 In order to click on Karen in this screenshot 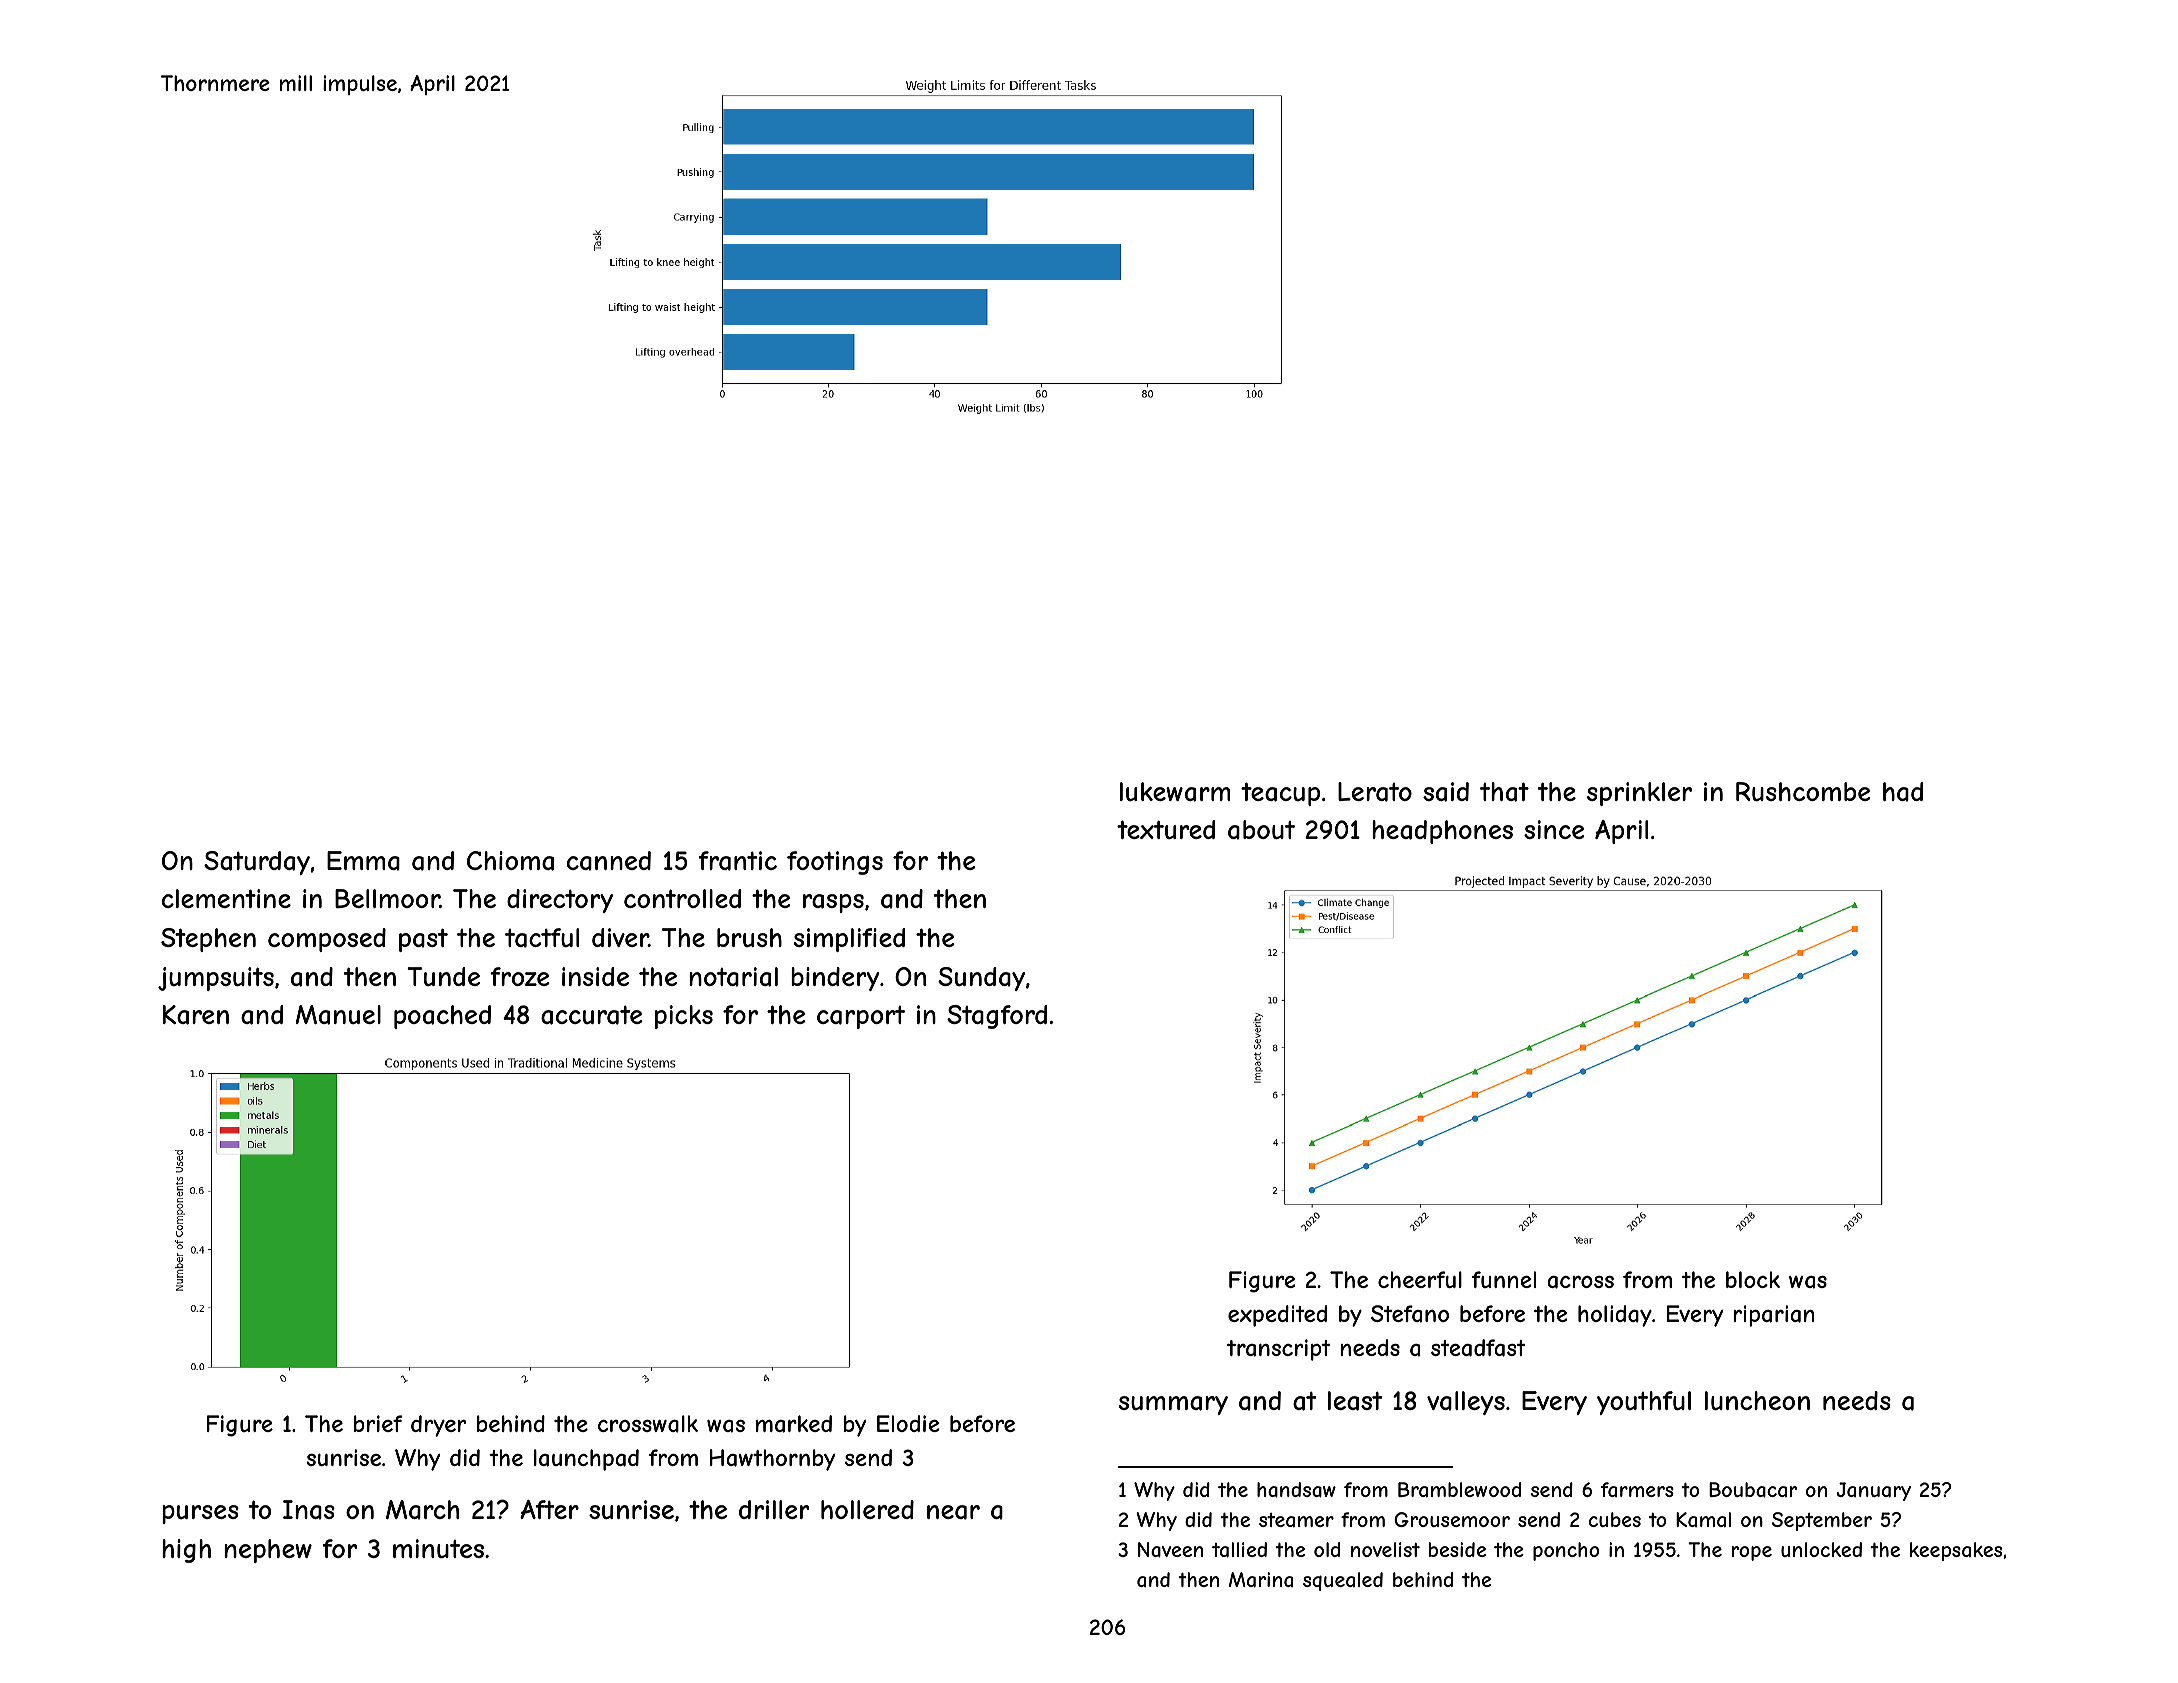, I will do `click(196, 1015)`.
